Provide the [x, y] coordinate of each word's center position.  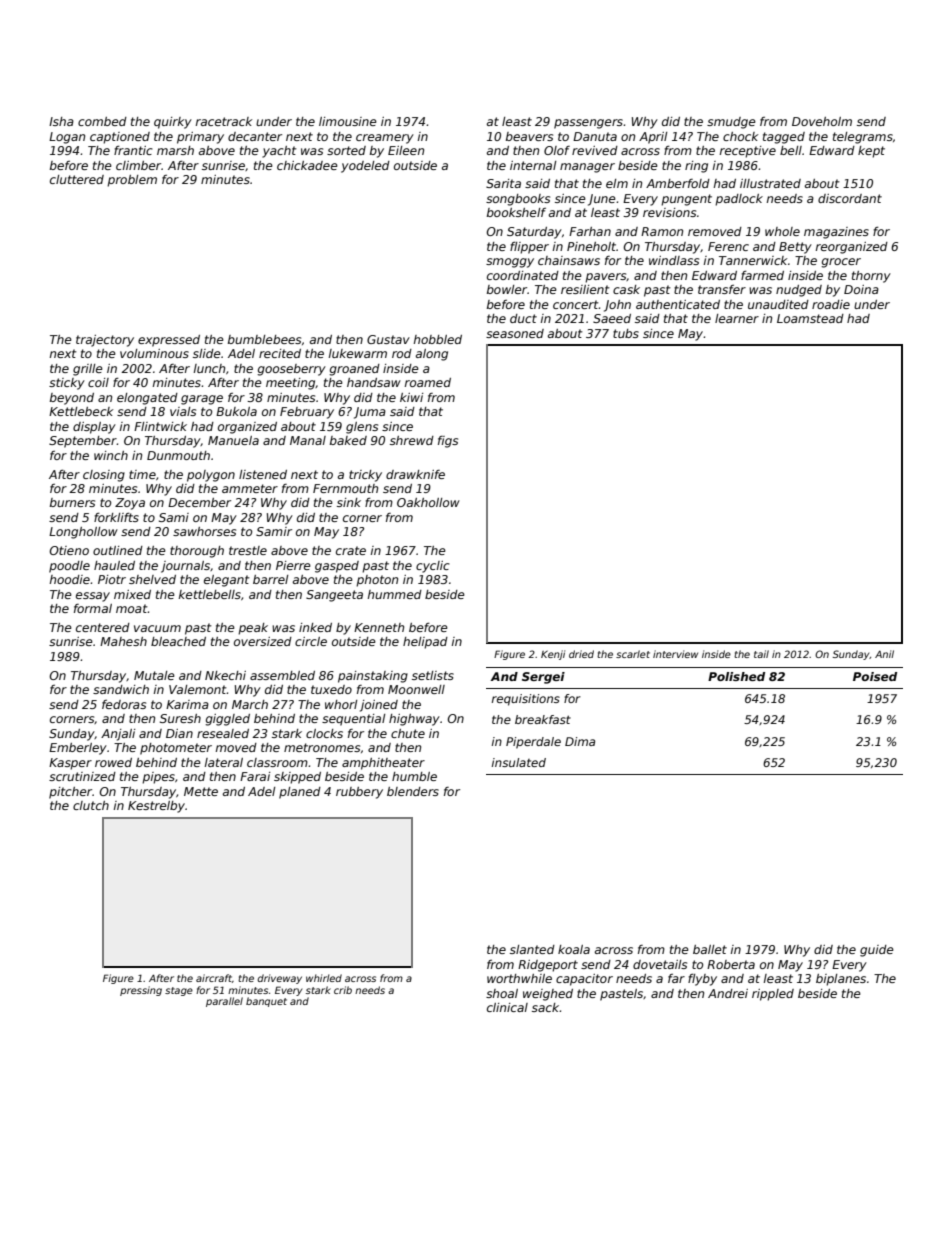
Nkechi [225, 675]
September [83, 442]
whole [782, 231]
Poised [875, 676]
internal [533, 165]
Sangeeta [334, 596]
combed [102, 121]
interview [675, 654]
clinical [507, 1007]
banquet [266, 1002]
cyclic [433, 567]
